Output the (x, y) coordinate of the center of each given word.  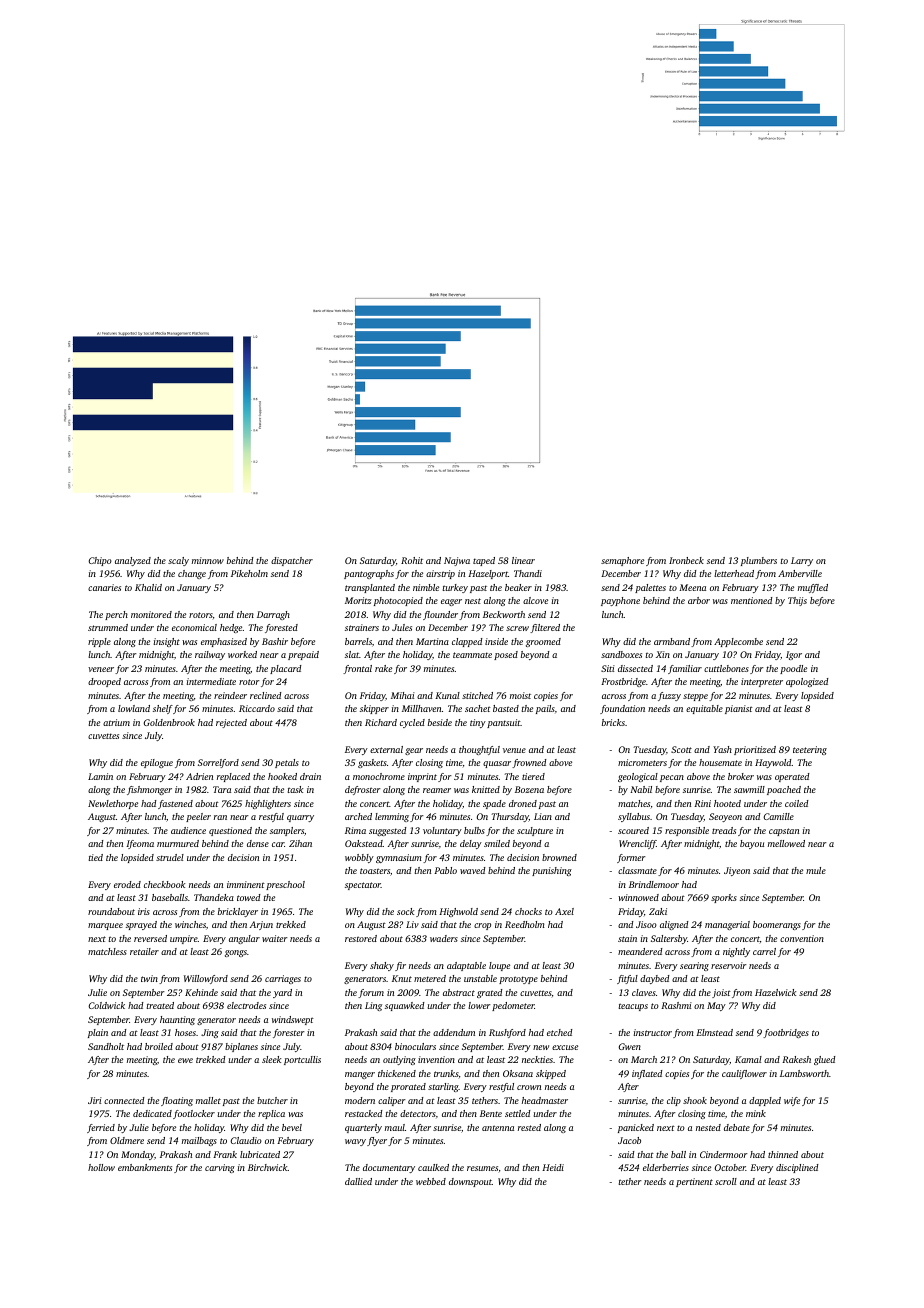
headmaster (545, 1100)
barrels (358, 641)
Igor (794, 655)
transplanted (370, 588)
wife (792, 1101)
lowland (134, 708)
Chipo (100, 561)
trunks (446, 1073)
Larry (802, 561)
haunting (177, 1020)
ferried (101, 1128)
